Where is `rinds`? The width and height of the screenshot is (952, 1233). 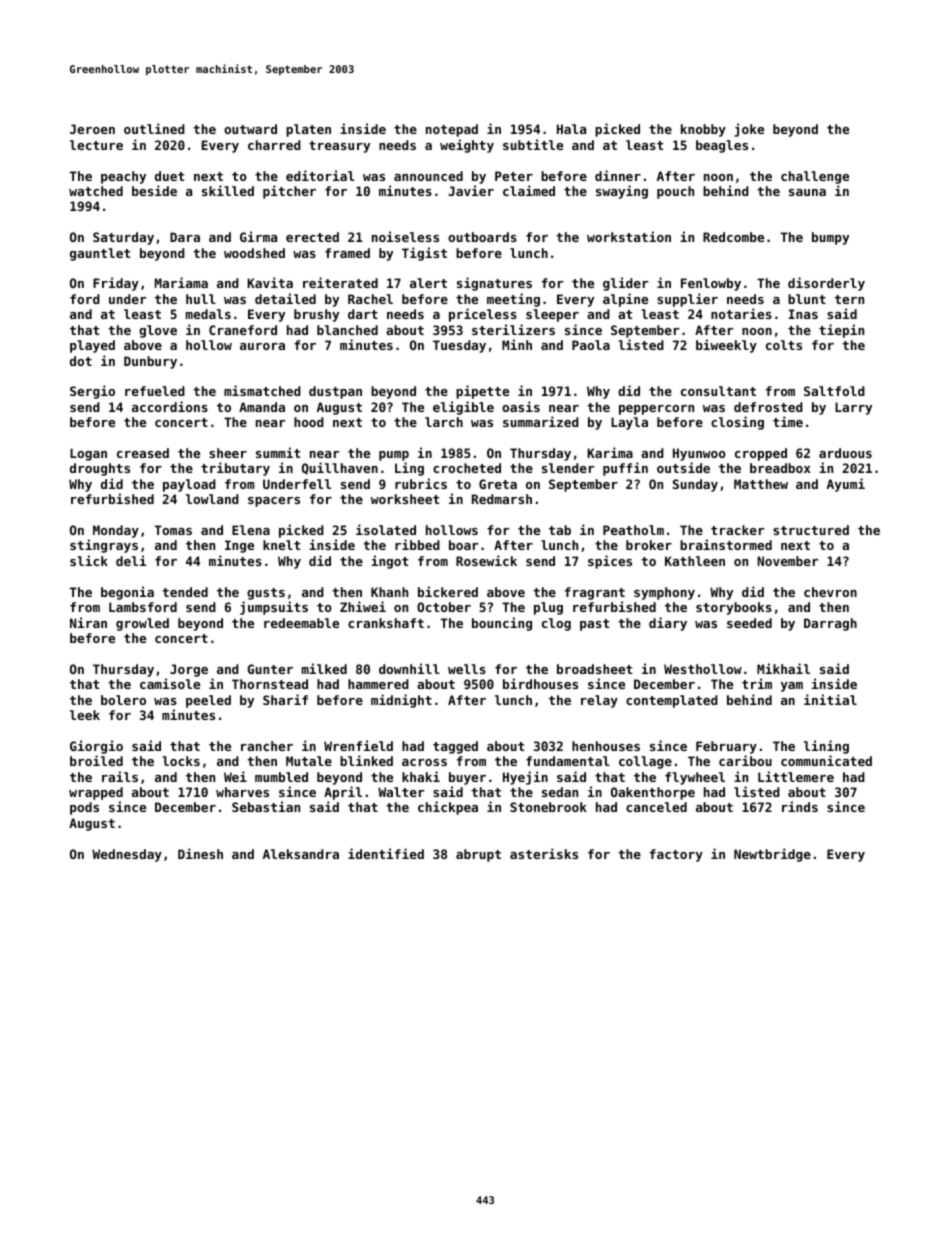 rinds is located at coordinates (800, 806).
